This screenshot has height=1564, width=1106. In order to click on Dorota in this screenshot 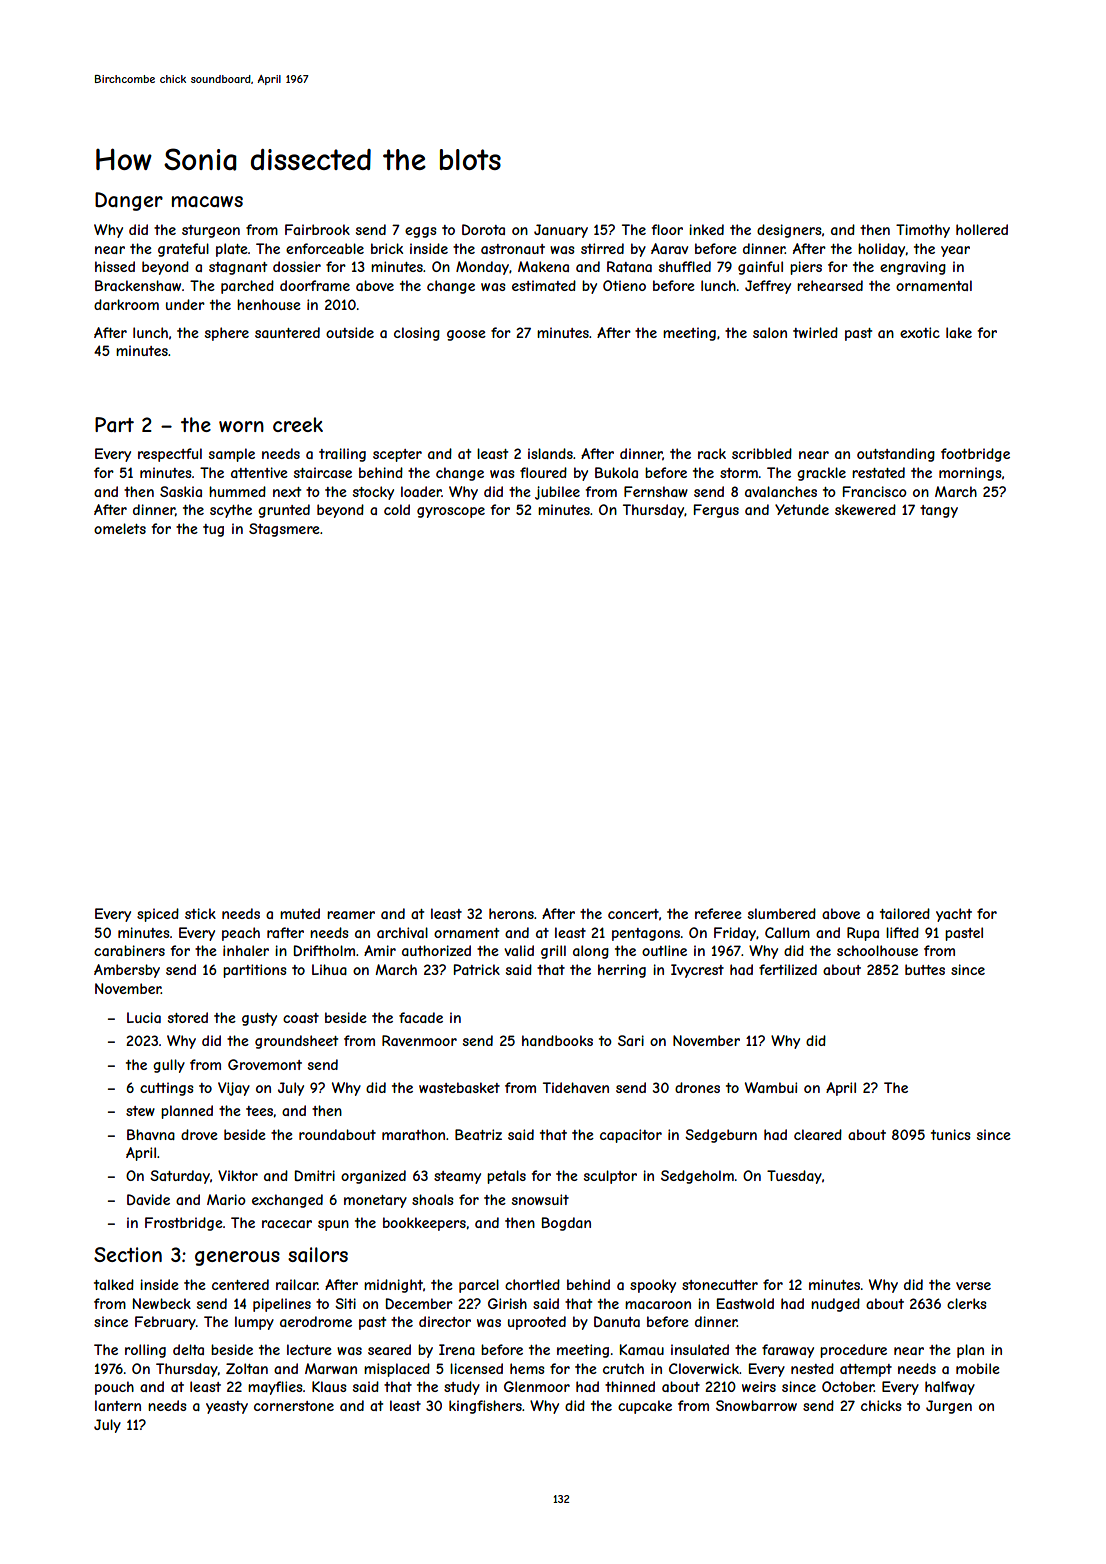, I will do `click(483, 229)`.
